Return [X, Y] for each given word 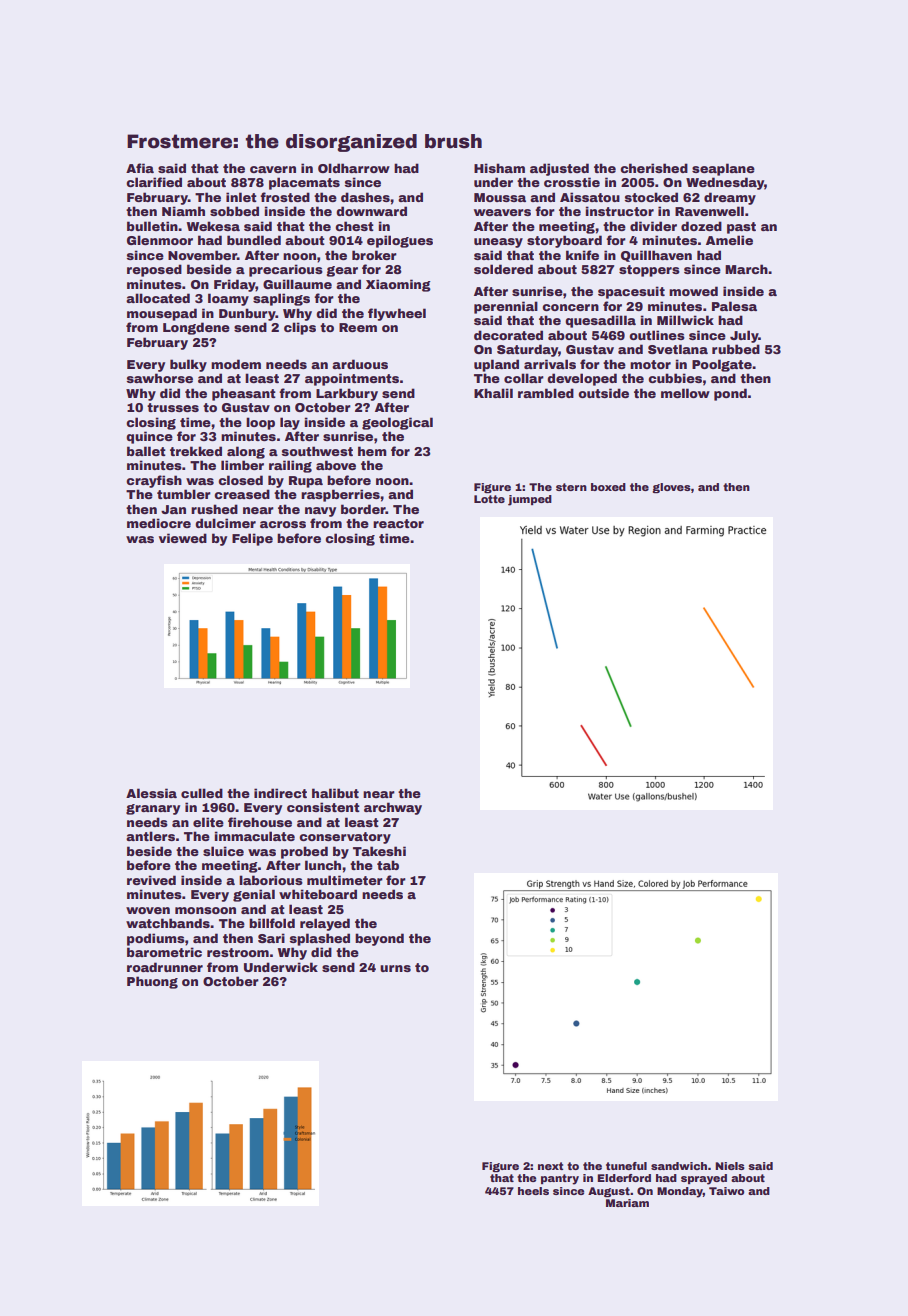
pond [730, 394]
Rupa [306, 482]
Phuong [152, 982]
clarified [154, 182]
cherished [654, 168]
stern [571, 487]
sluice [223, 851]
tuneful [626, 1166]
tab [388, 865]
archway [393, 808]
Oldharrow [354, 168]
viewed [183, 538]
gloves [671, 488]
